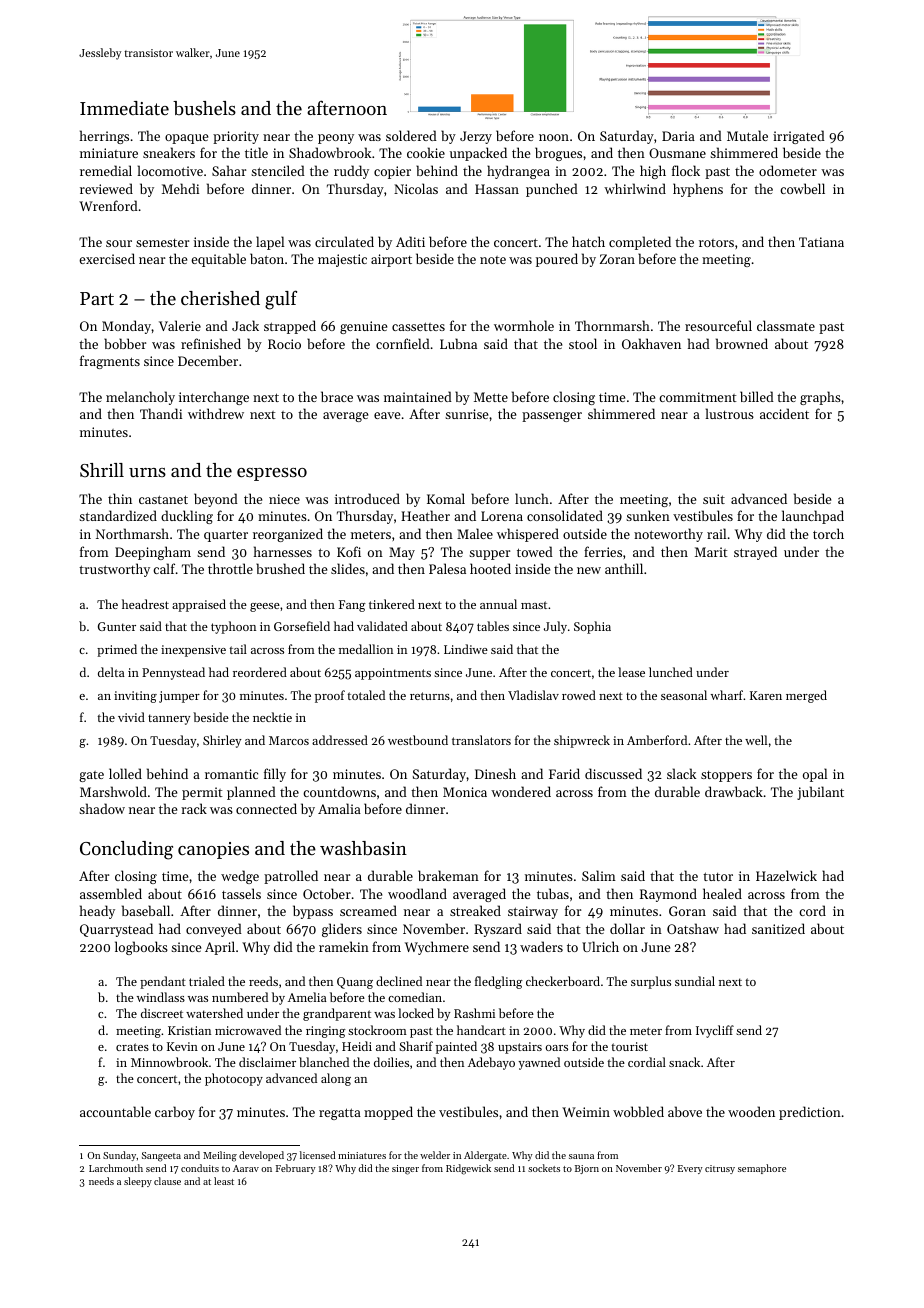  Describe the element at coordinates (116, 1168) in the screenshot. I see `Larchmouth` at that location.
